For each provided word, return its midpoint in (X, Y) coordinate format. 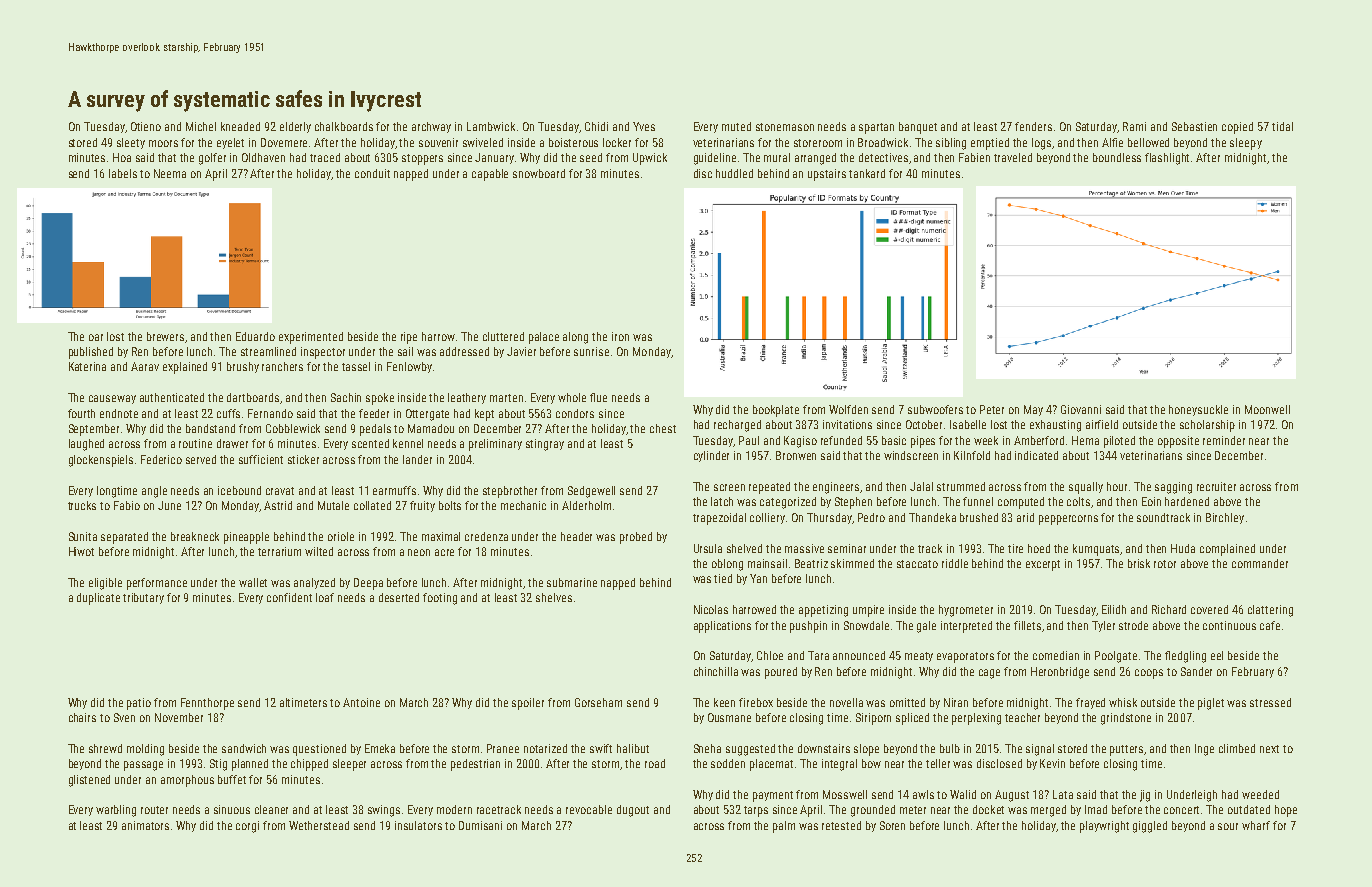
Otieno (146, 126)
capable (490, 175)
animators (145, 825)
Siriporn (873, 719)
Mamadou (431, 428)
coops (1149, 674)
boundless (1117, 157)
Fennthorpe (207, 704)
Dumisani (480, 825)
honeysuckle (1198, 410)
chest (663, 428)
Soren (892, 825)
